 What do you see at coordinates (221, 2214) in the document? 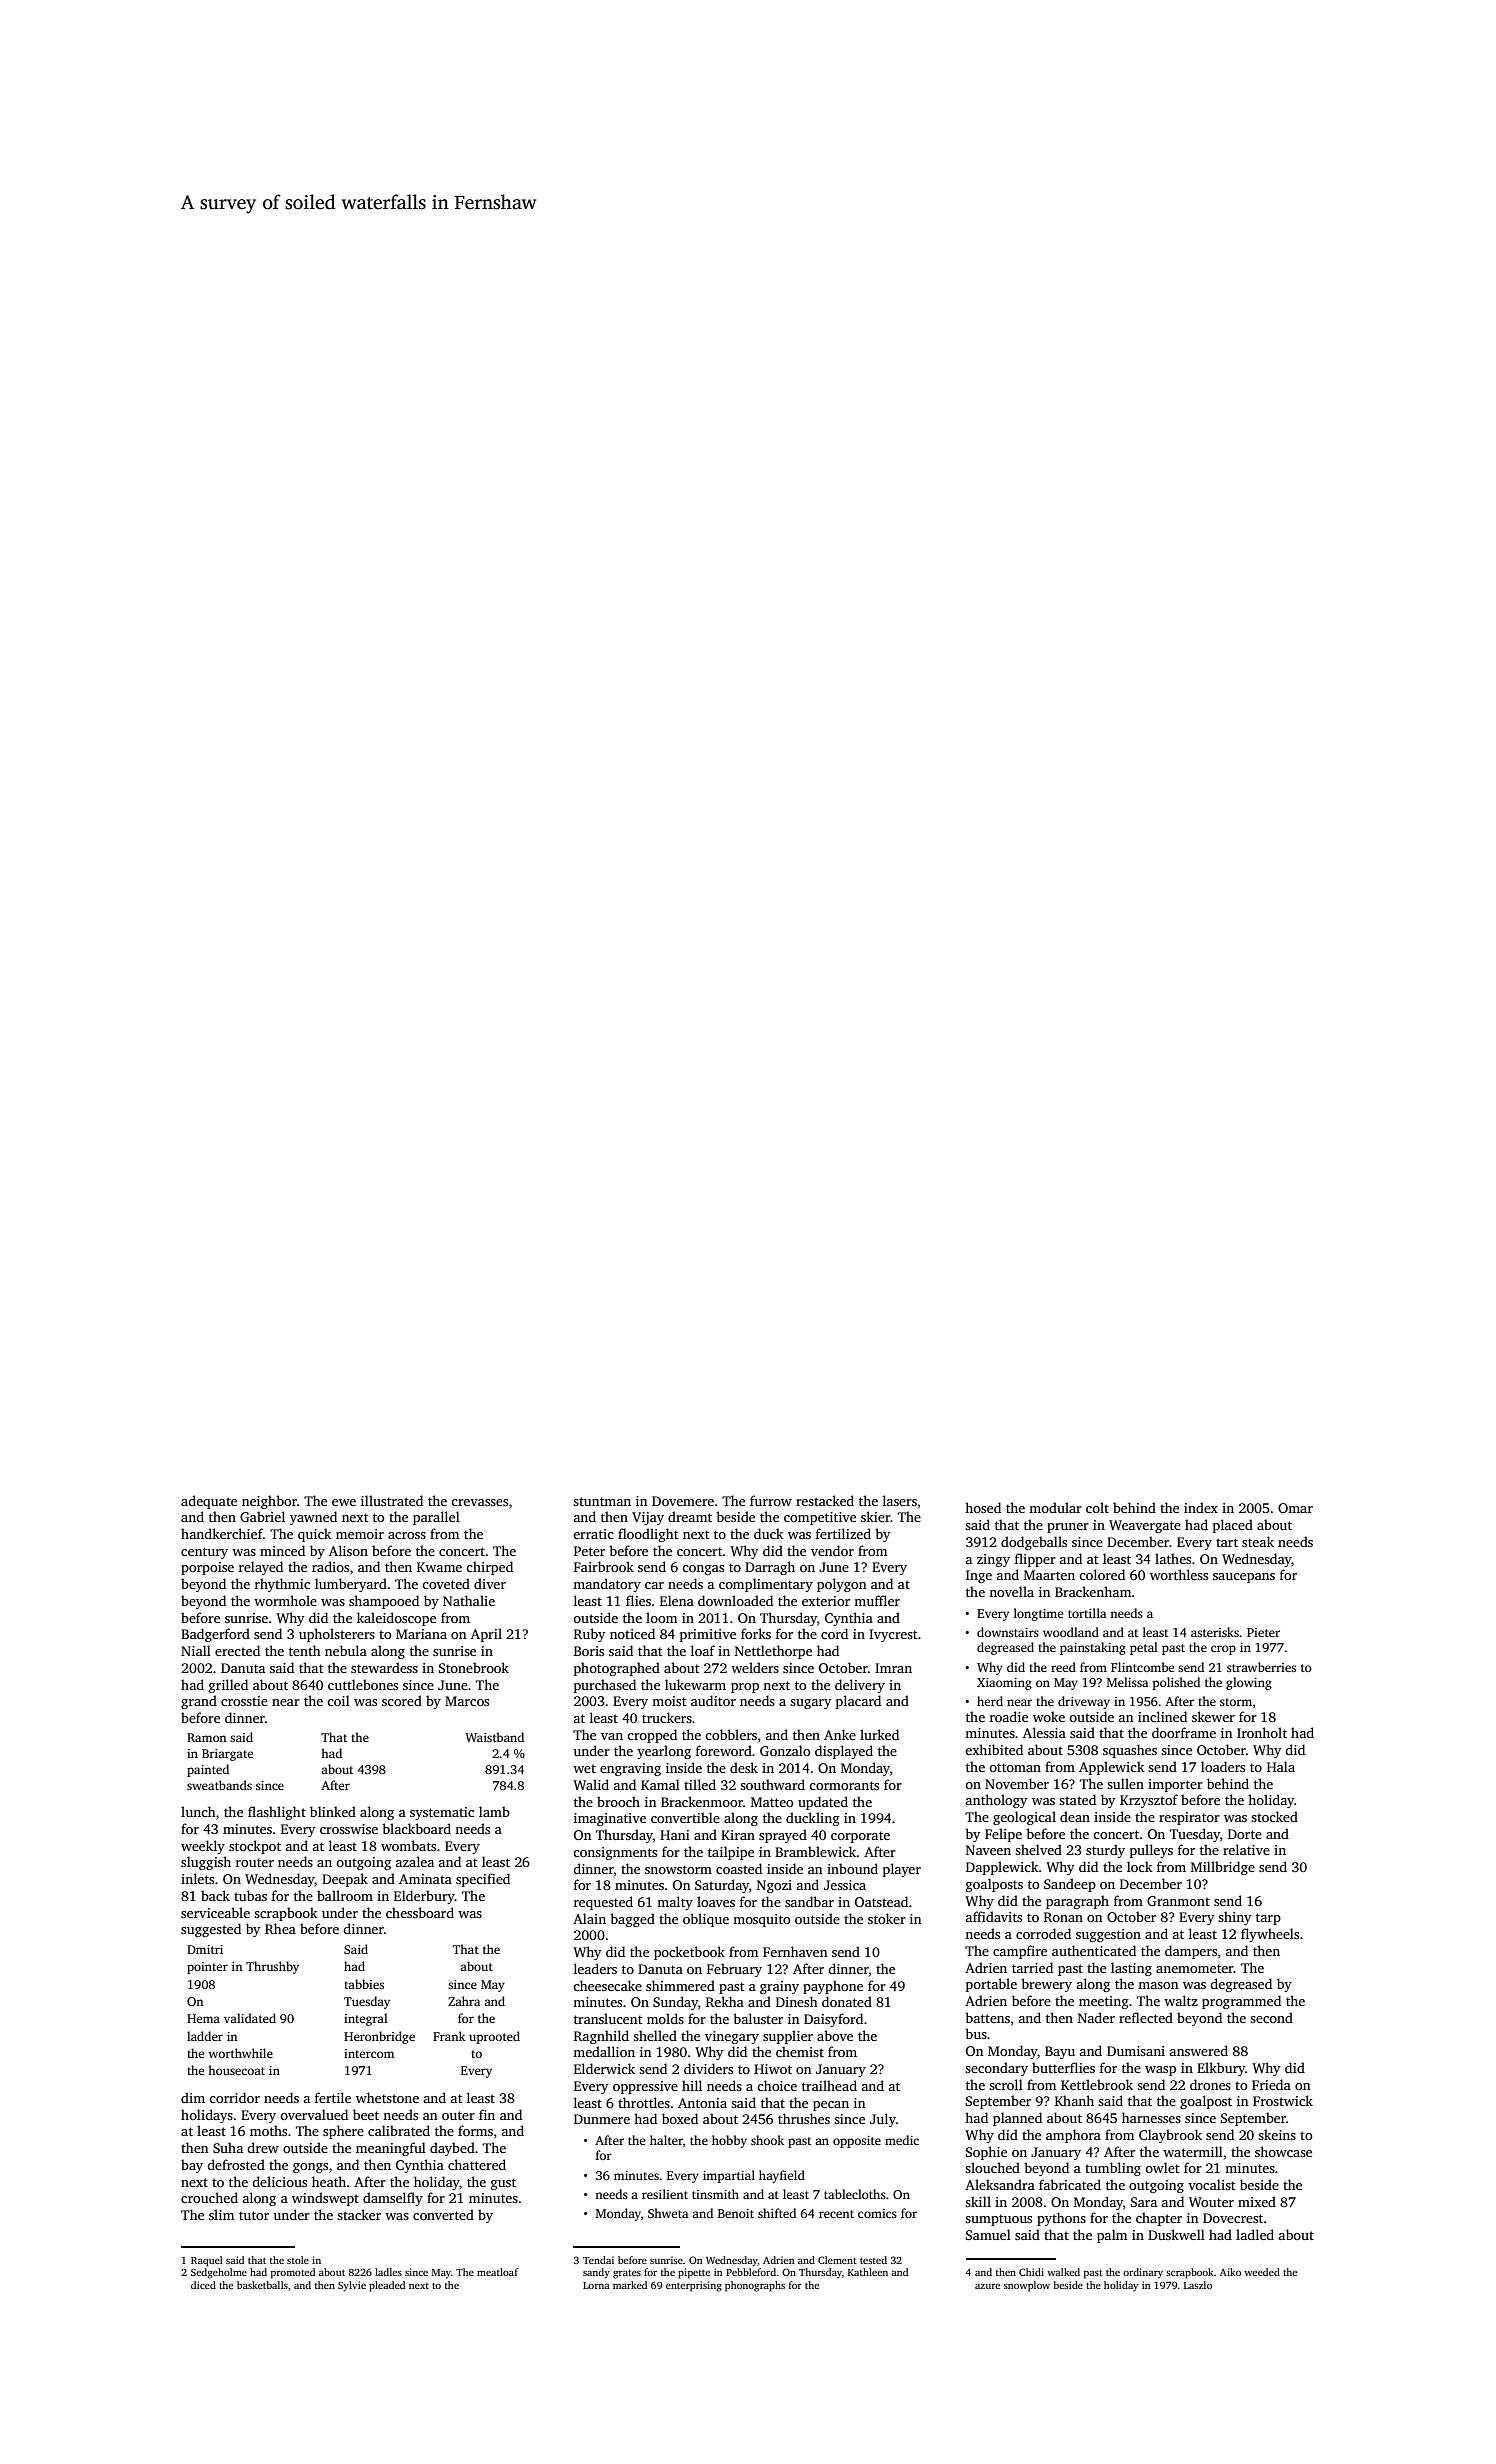
I see `slim` at bounding box center [221, 2214].
